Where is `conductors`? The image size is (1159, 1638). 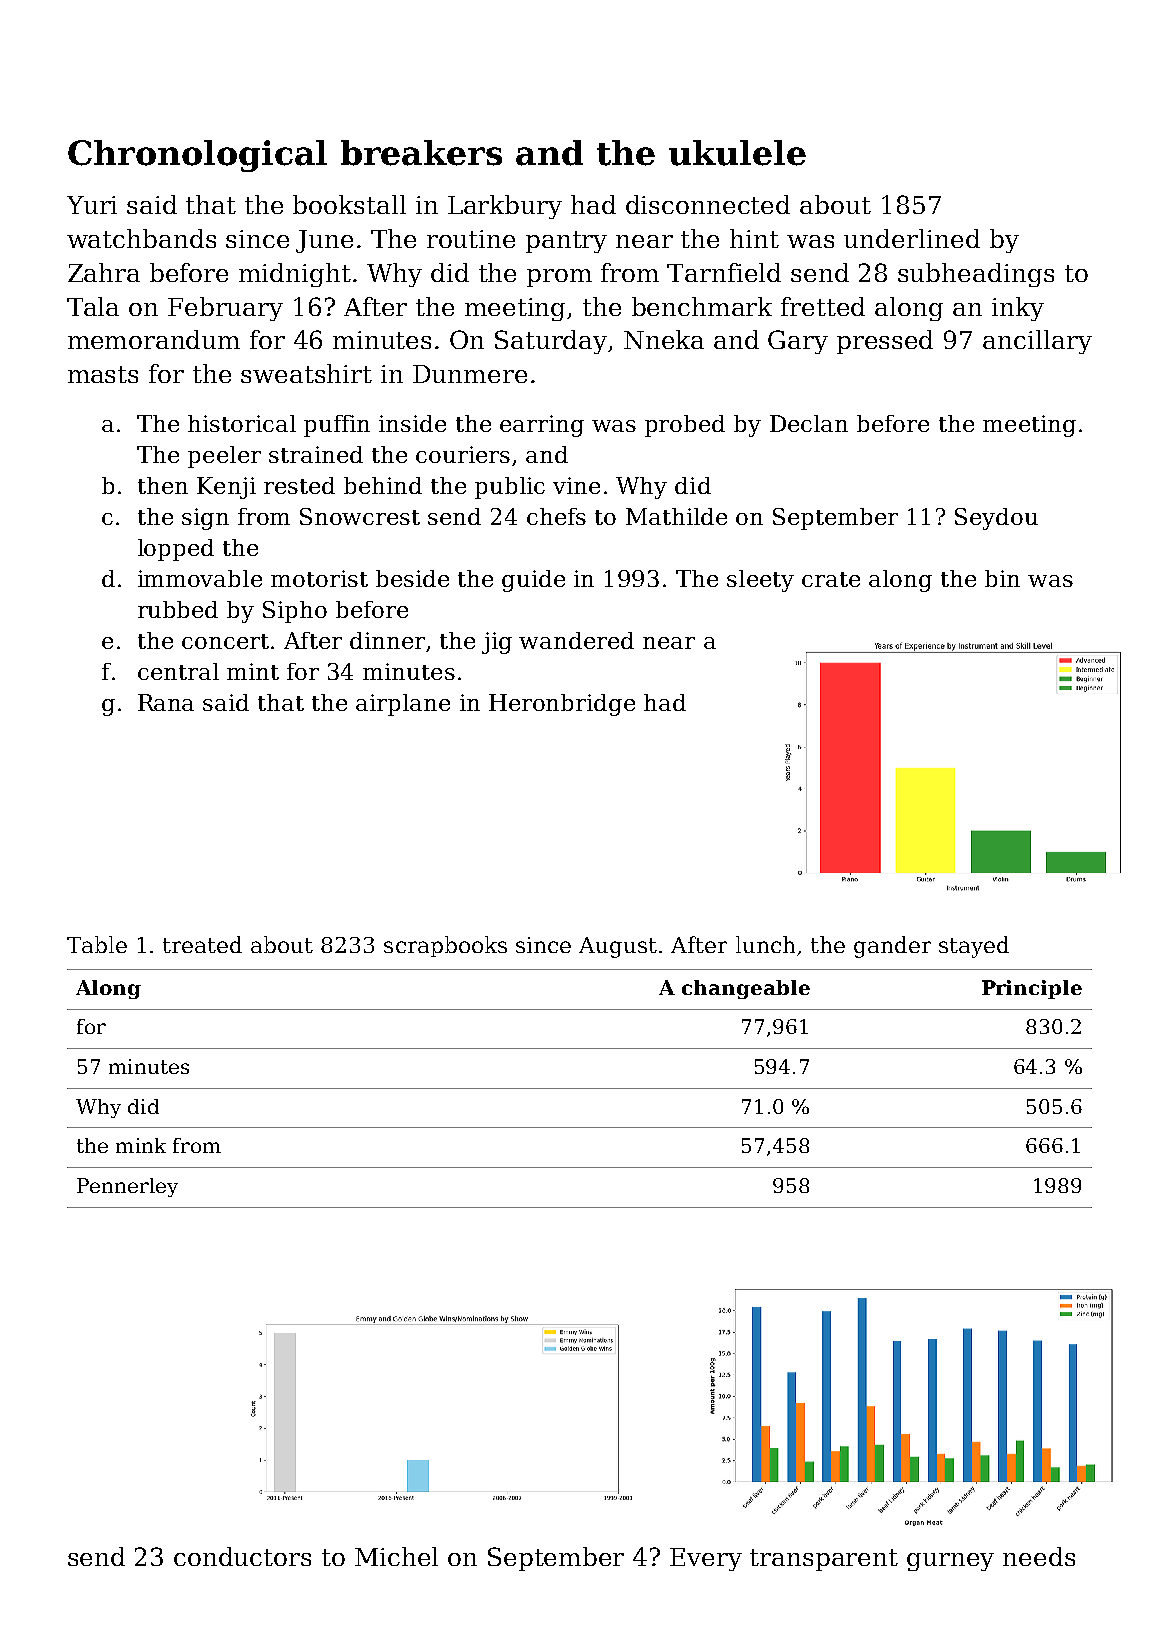 conductors is located at coordinates (242, 1556).
